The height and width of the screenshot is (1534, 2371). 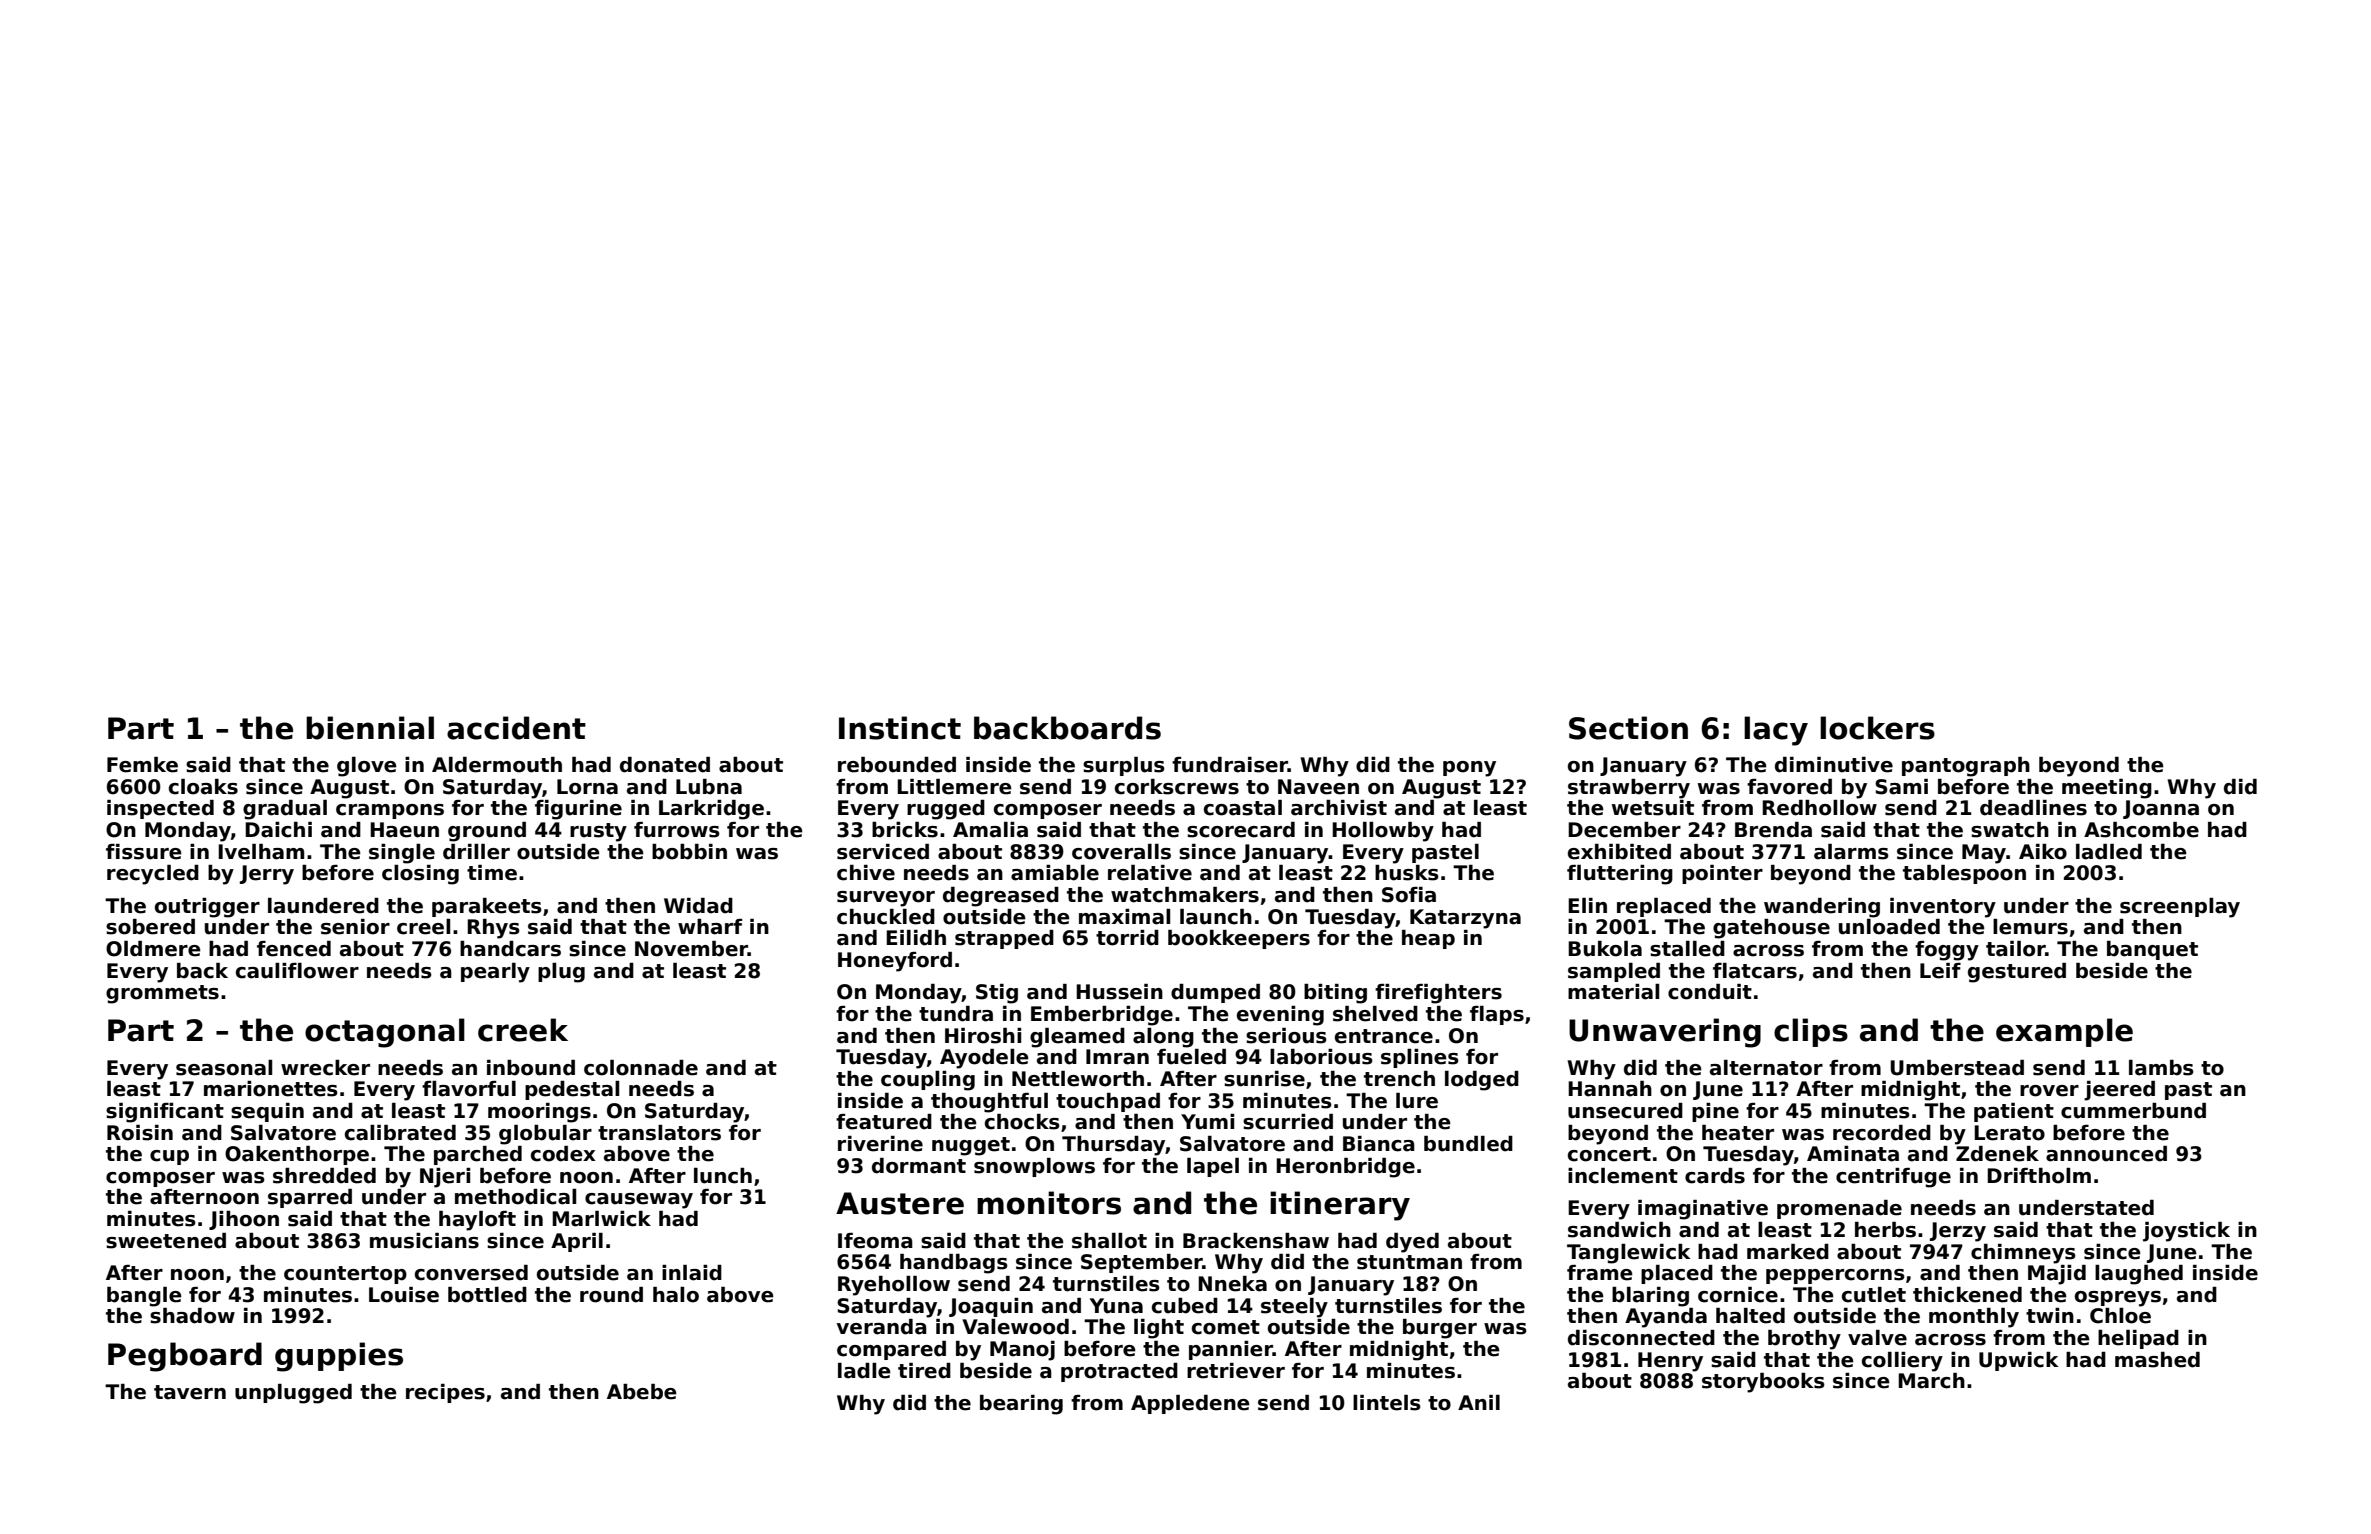 I want to click on lockers, so click(x=1877, y=728).
